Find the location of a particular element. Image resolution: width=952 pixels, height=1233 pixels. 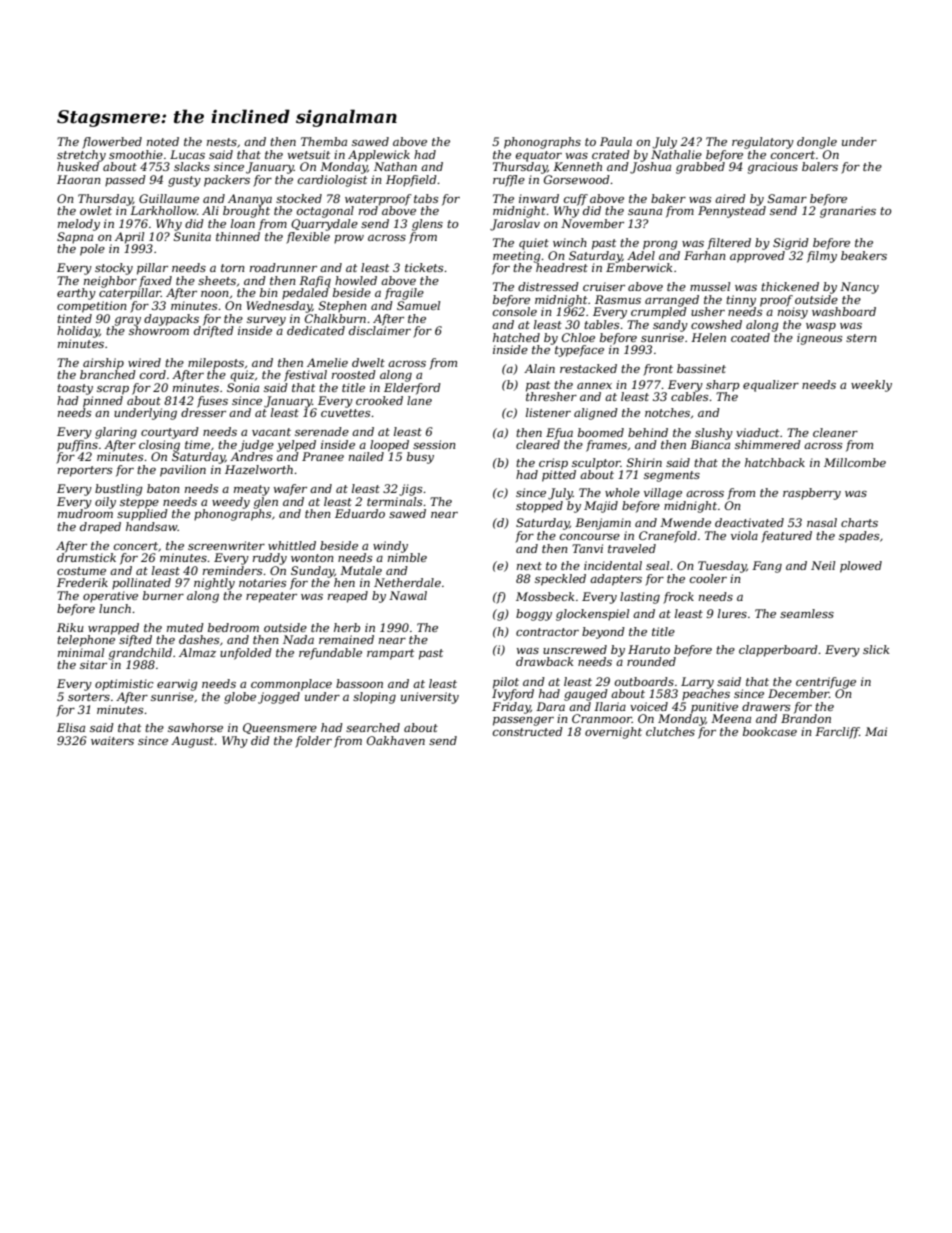

approved is located at coordinates (757, 257).
